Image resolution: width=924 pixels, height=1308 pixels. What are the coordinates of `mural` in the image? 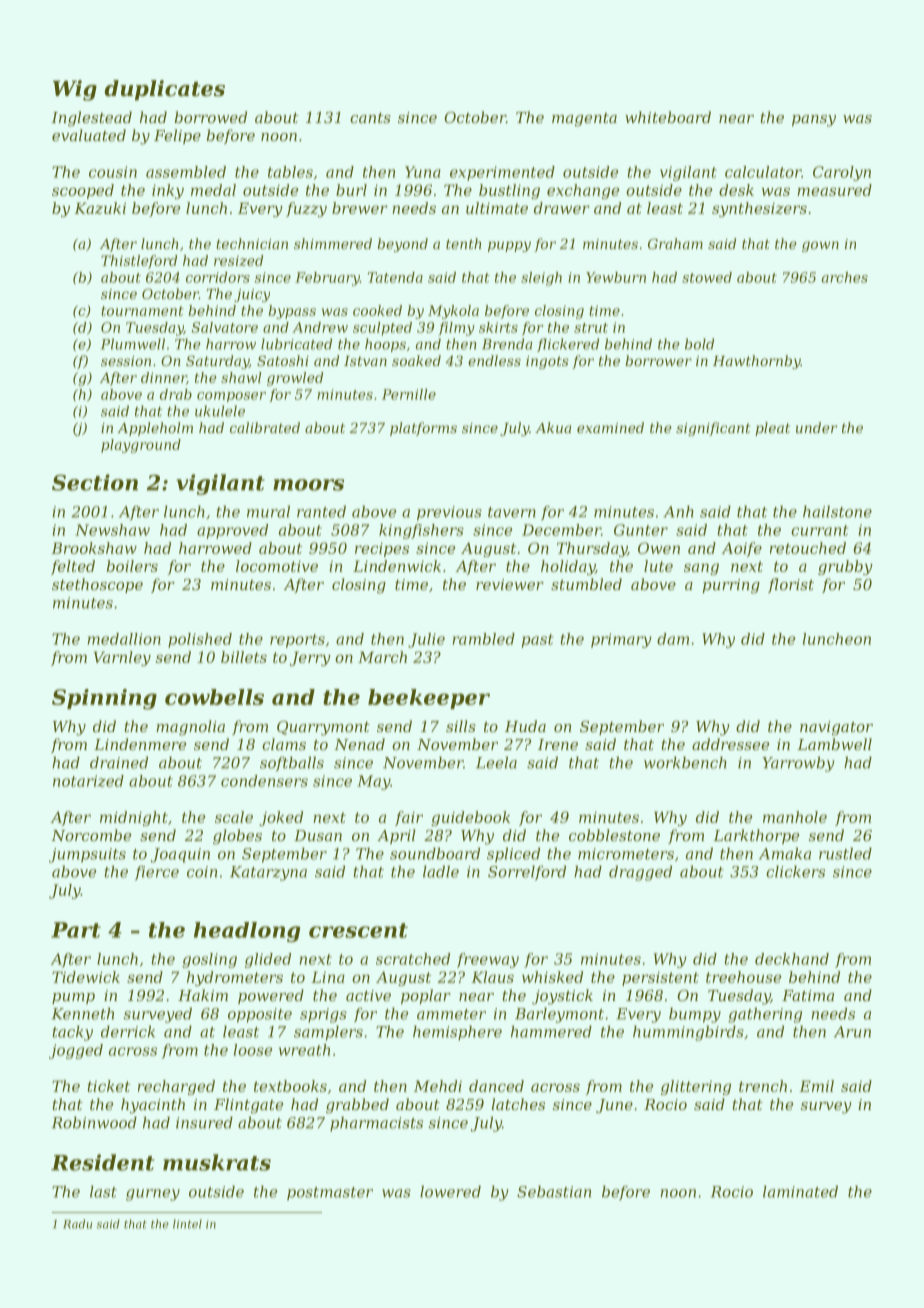 It's located at (268, 511).
